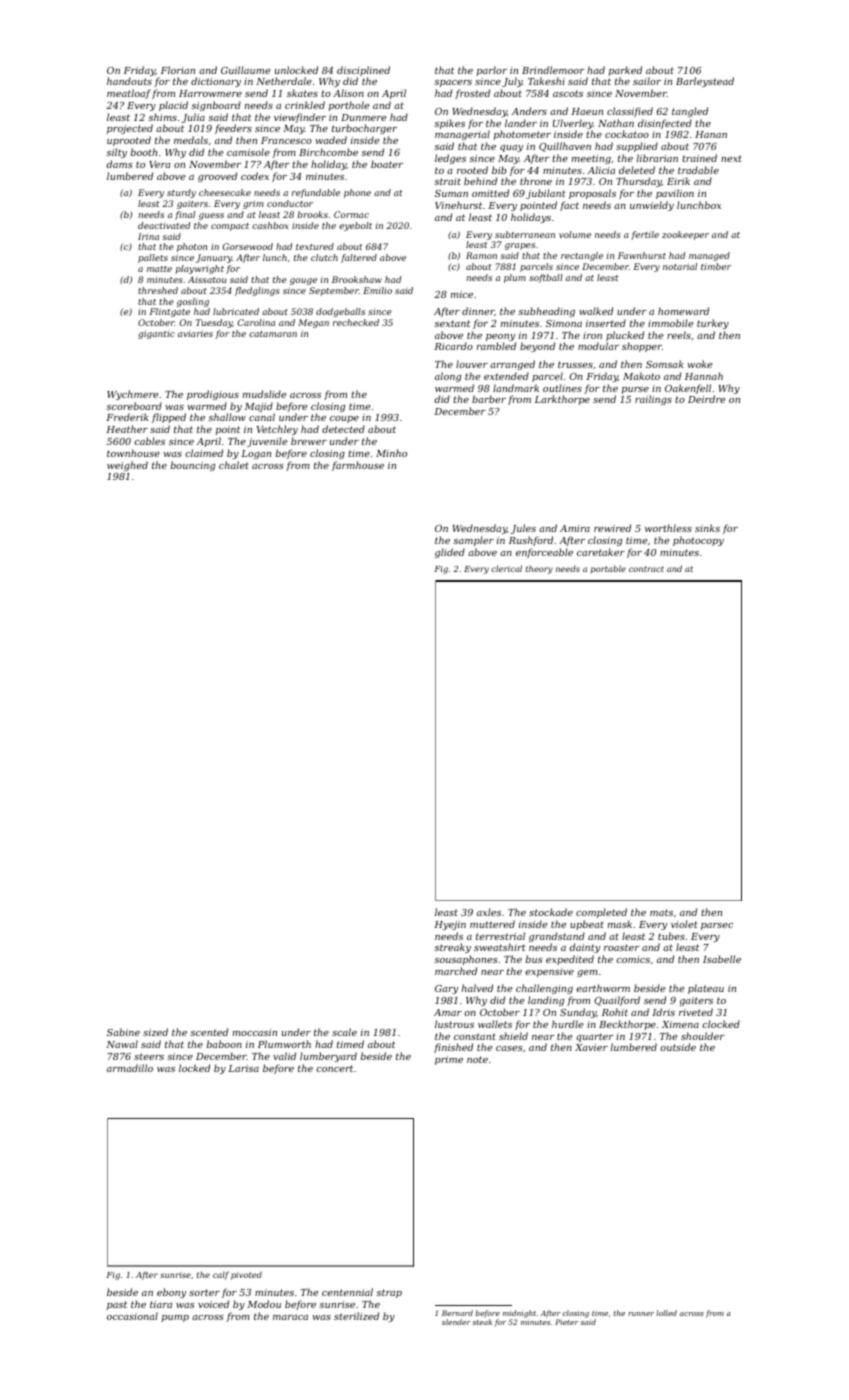 This screenshot has height=1400, width=849. What do you see at coordinates (519, 1314) in the screenshot?
I see `midnight` at bounding box center [519, 1314].
